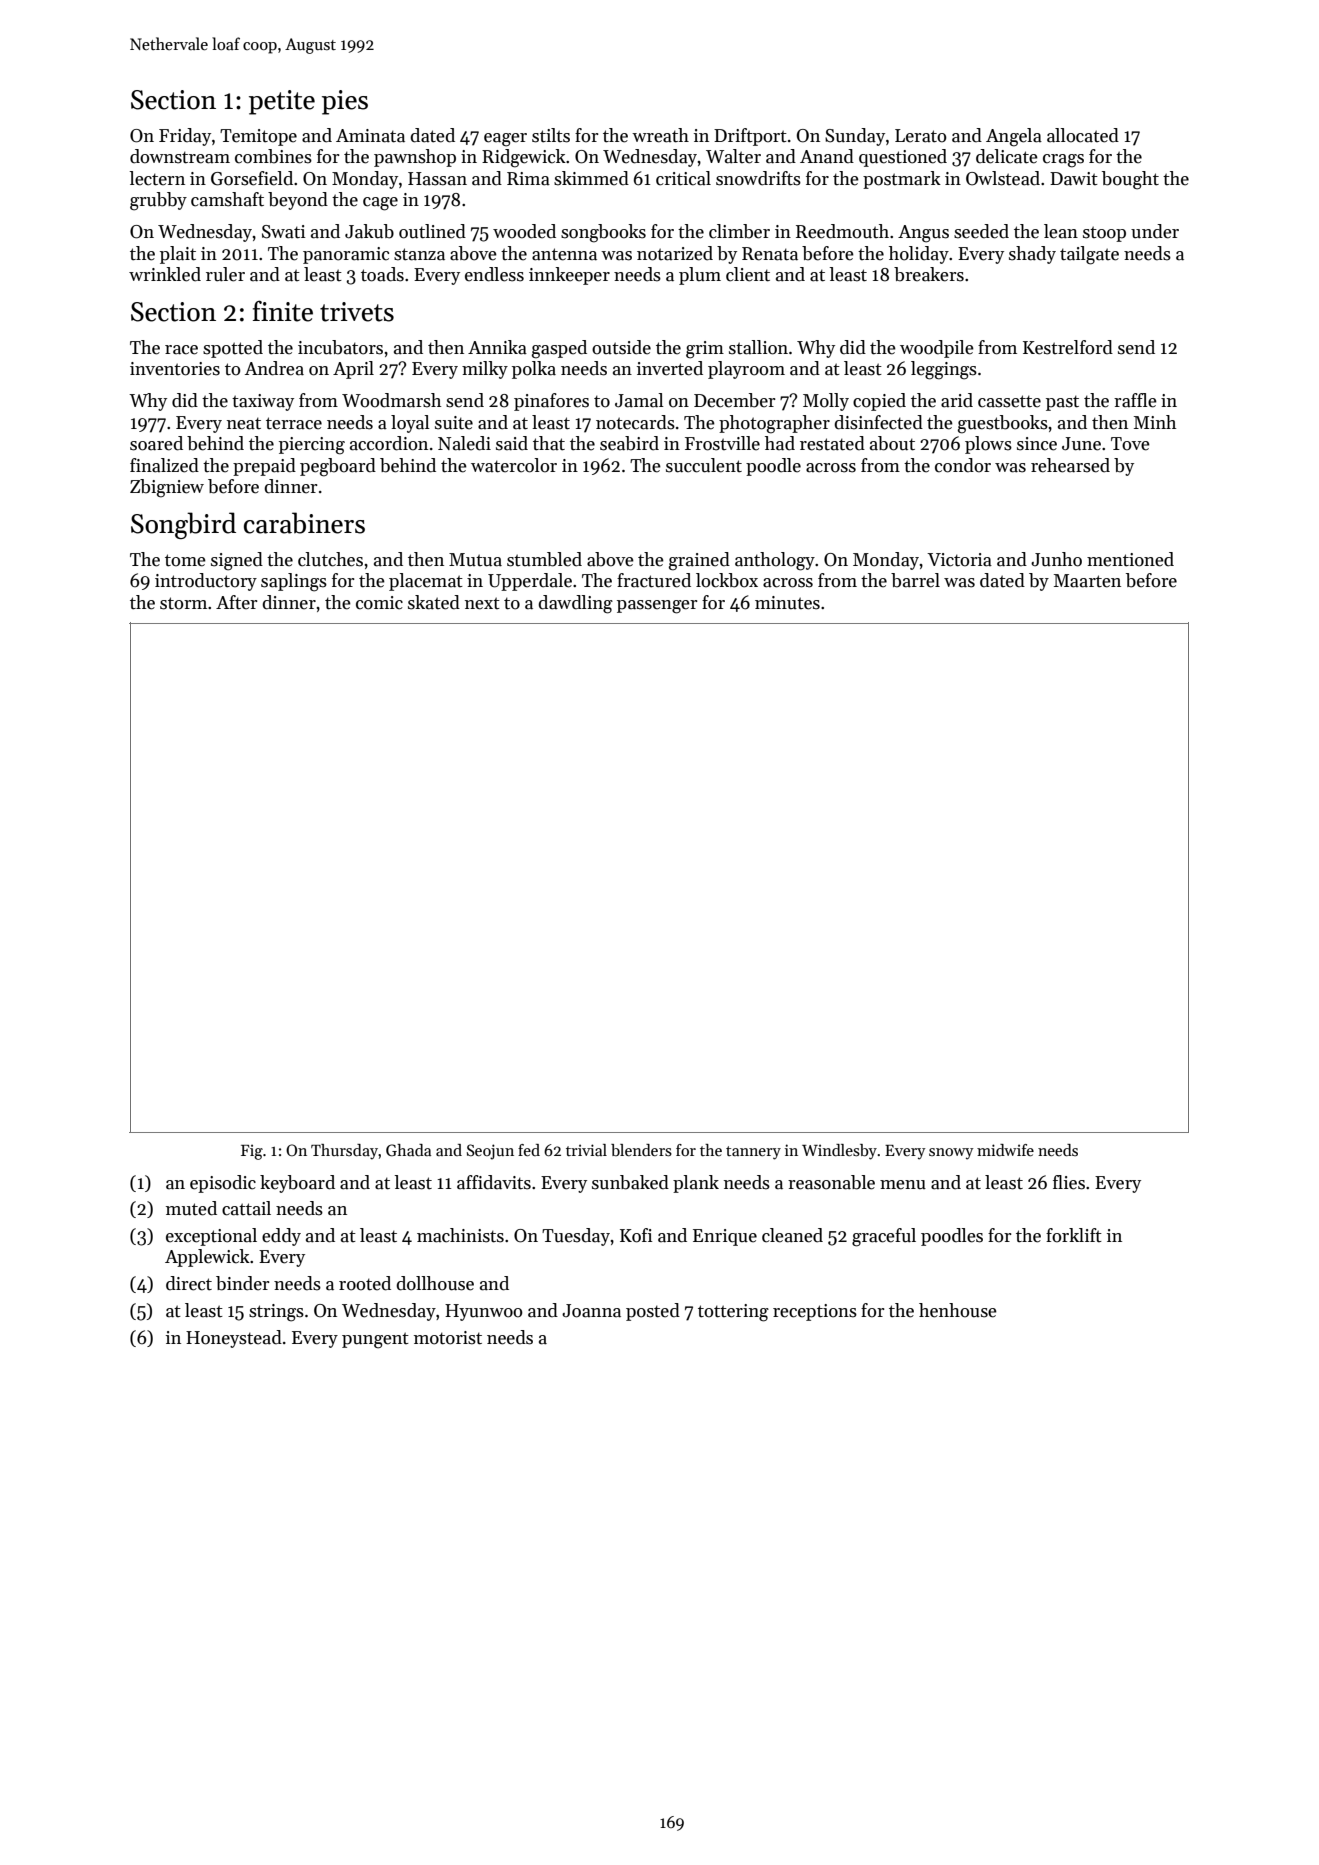 The height and width of the screenshot is (1865, 1319). Describe the element at coordinates (1068, 347) in the screenshot. I see `Kestrelford` at that location.
